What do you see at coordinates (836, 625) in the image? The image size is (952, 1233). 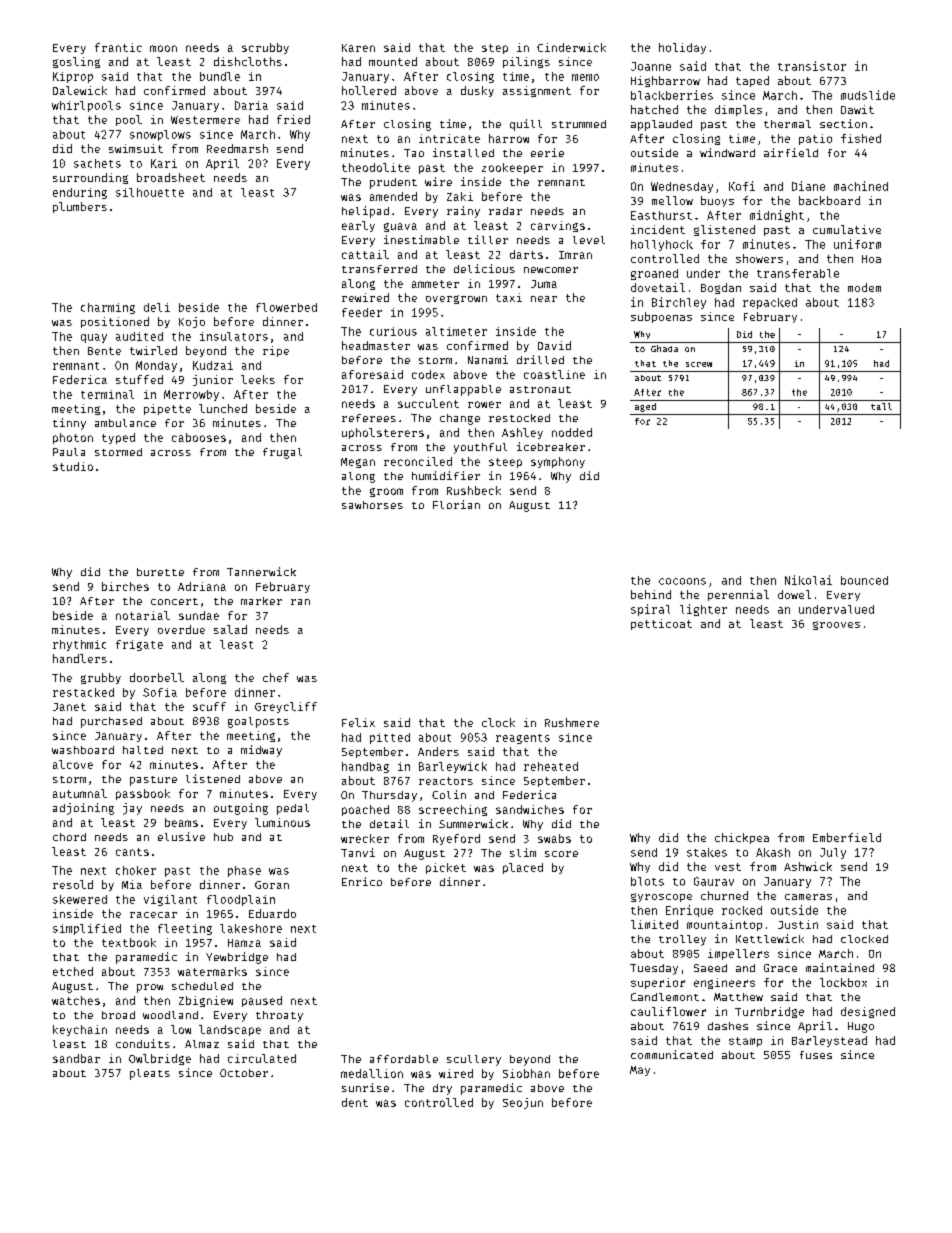 I see `grooves` at bounding box center [836, 625].
